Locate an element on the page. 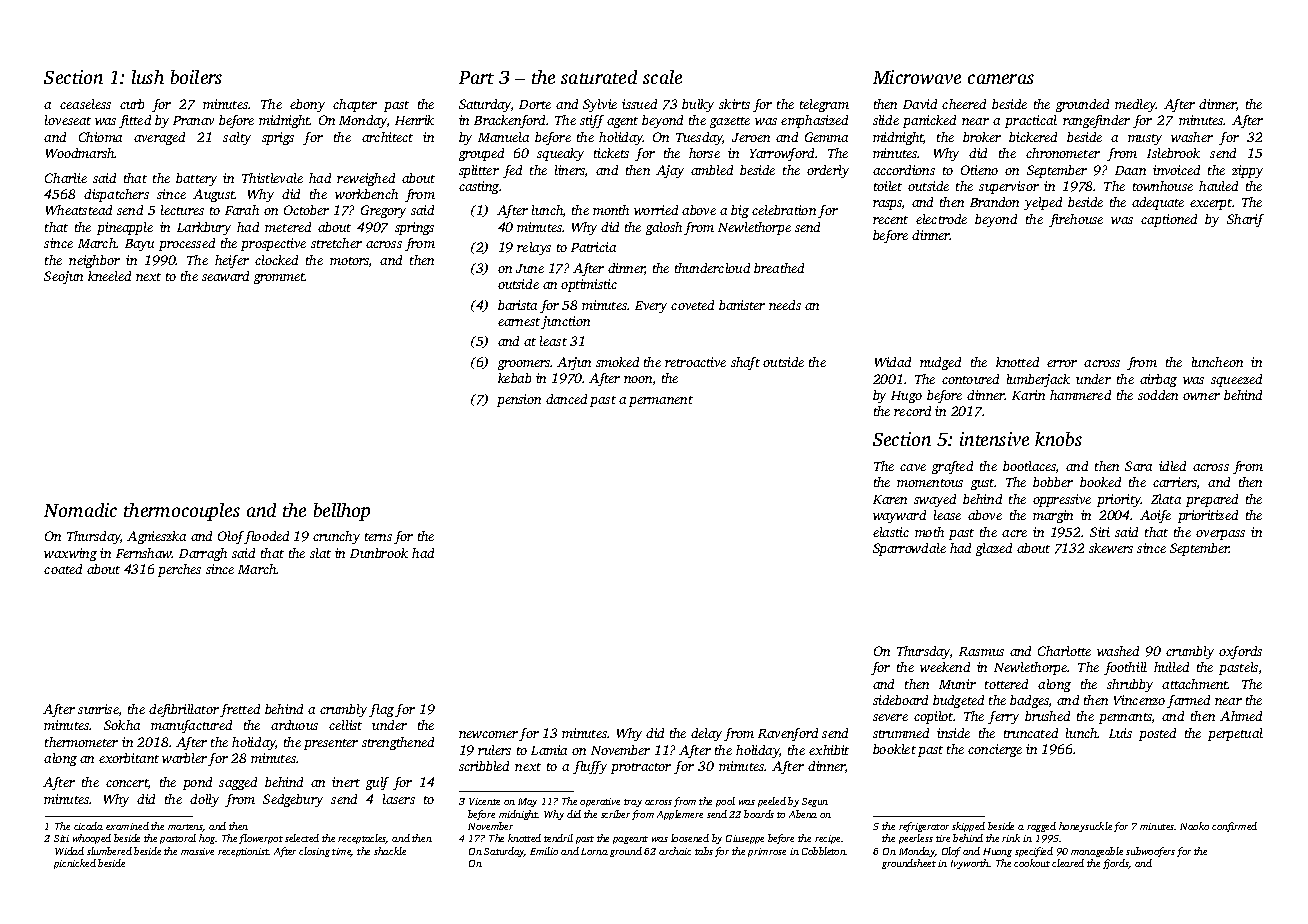 Image resolution: width=1308 pixels, height=924 pixels. Emilio is located at coordinates (544, 851).
